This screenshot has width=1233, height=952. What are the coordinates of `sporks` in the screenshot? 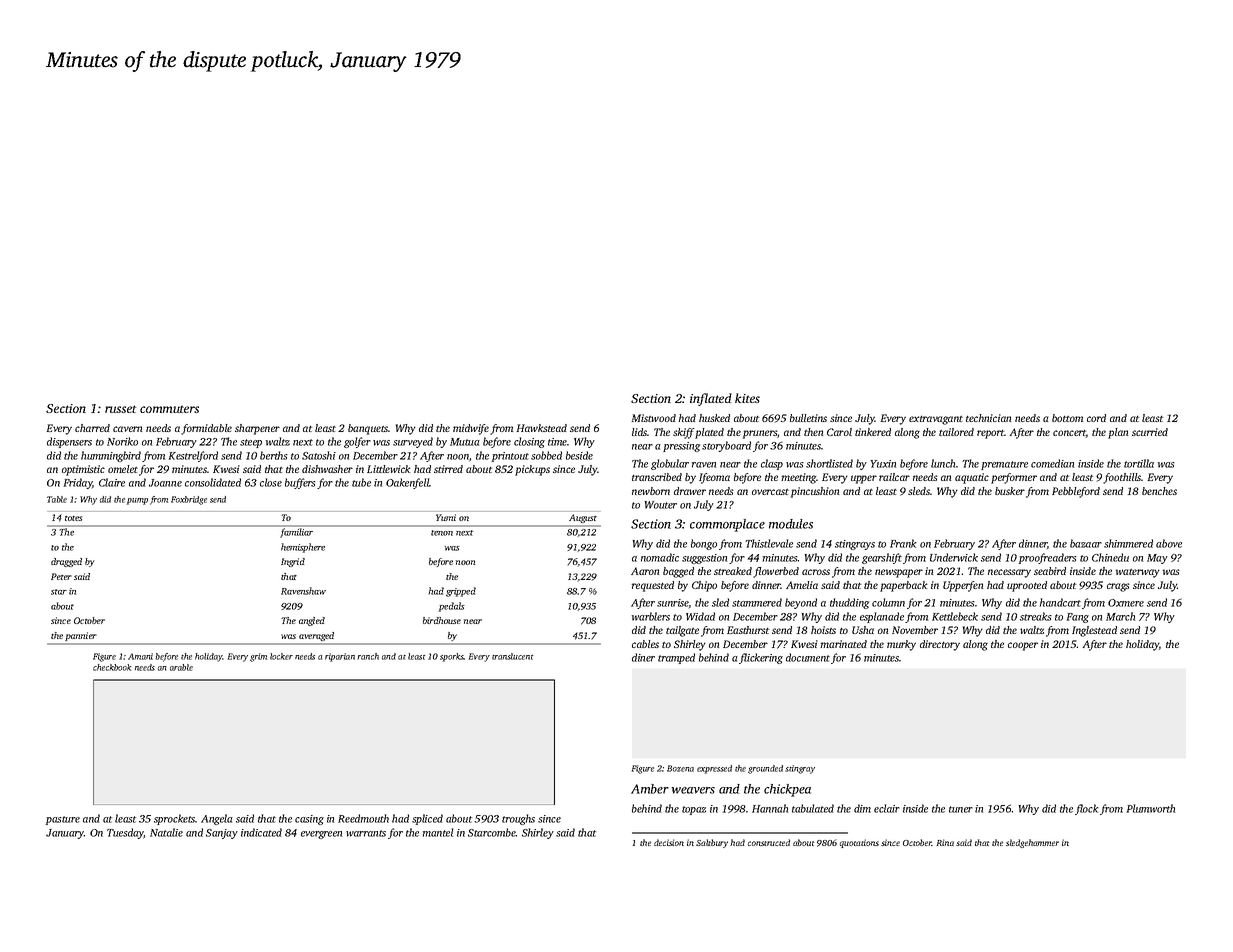 It's located at (452, 657).
